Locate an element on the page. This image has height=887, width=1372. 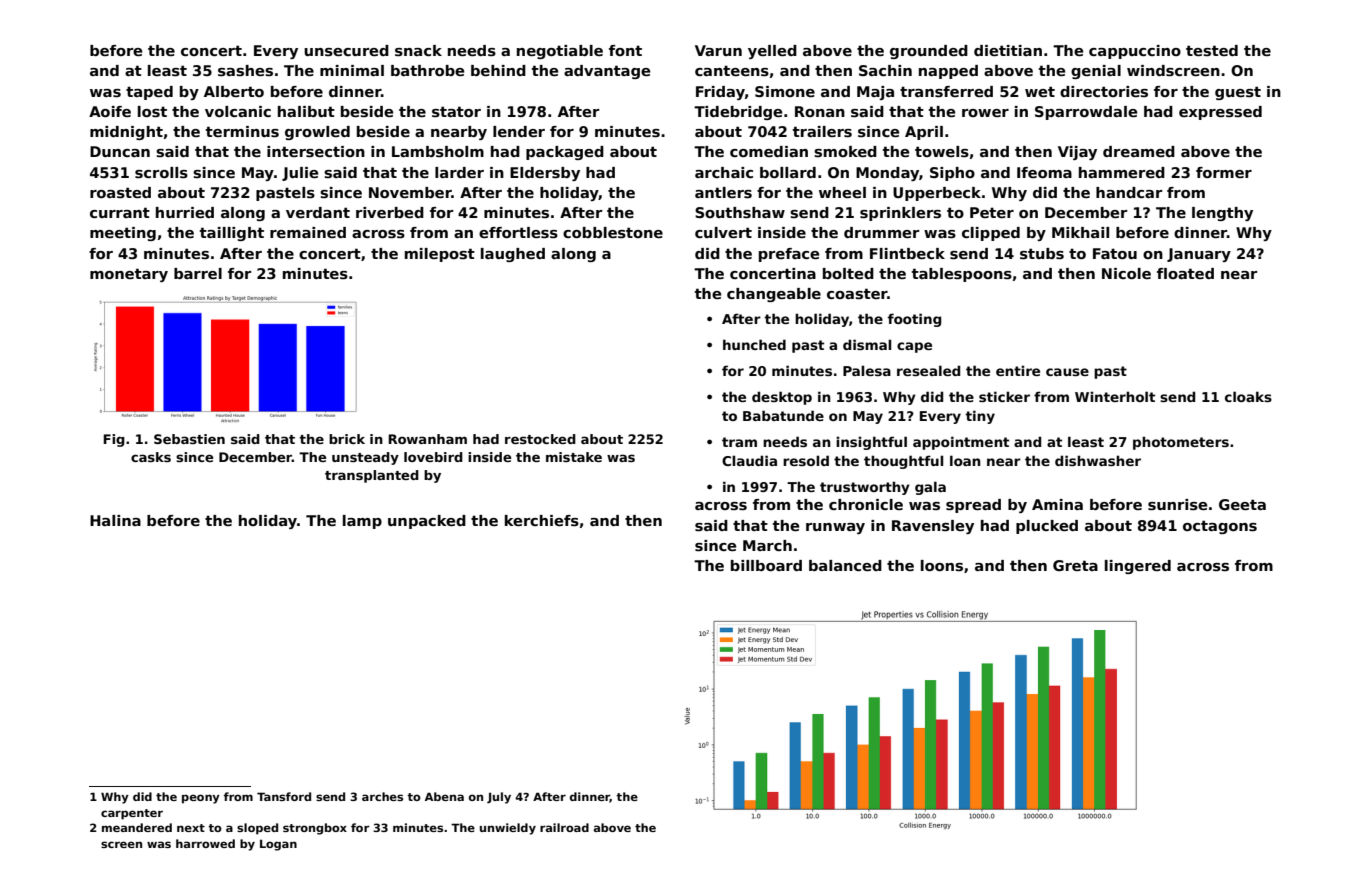
railroad is located at coordinates (564, 827).
